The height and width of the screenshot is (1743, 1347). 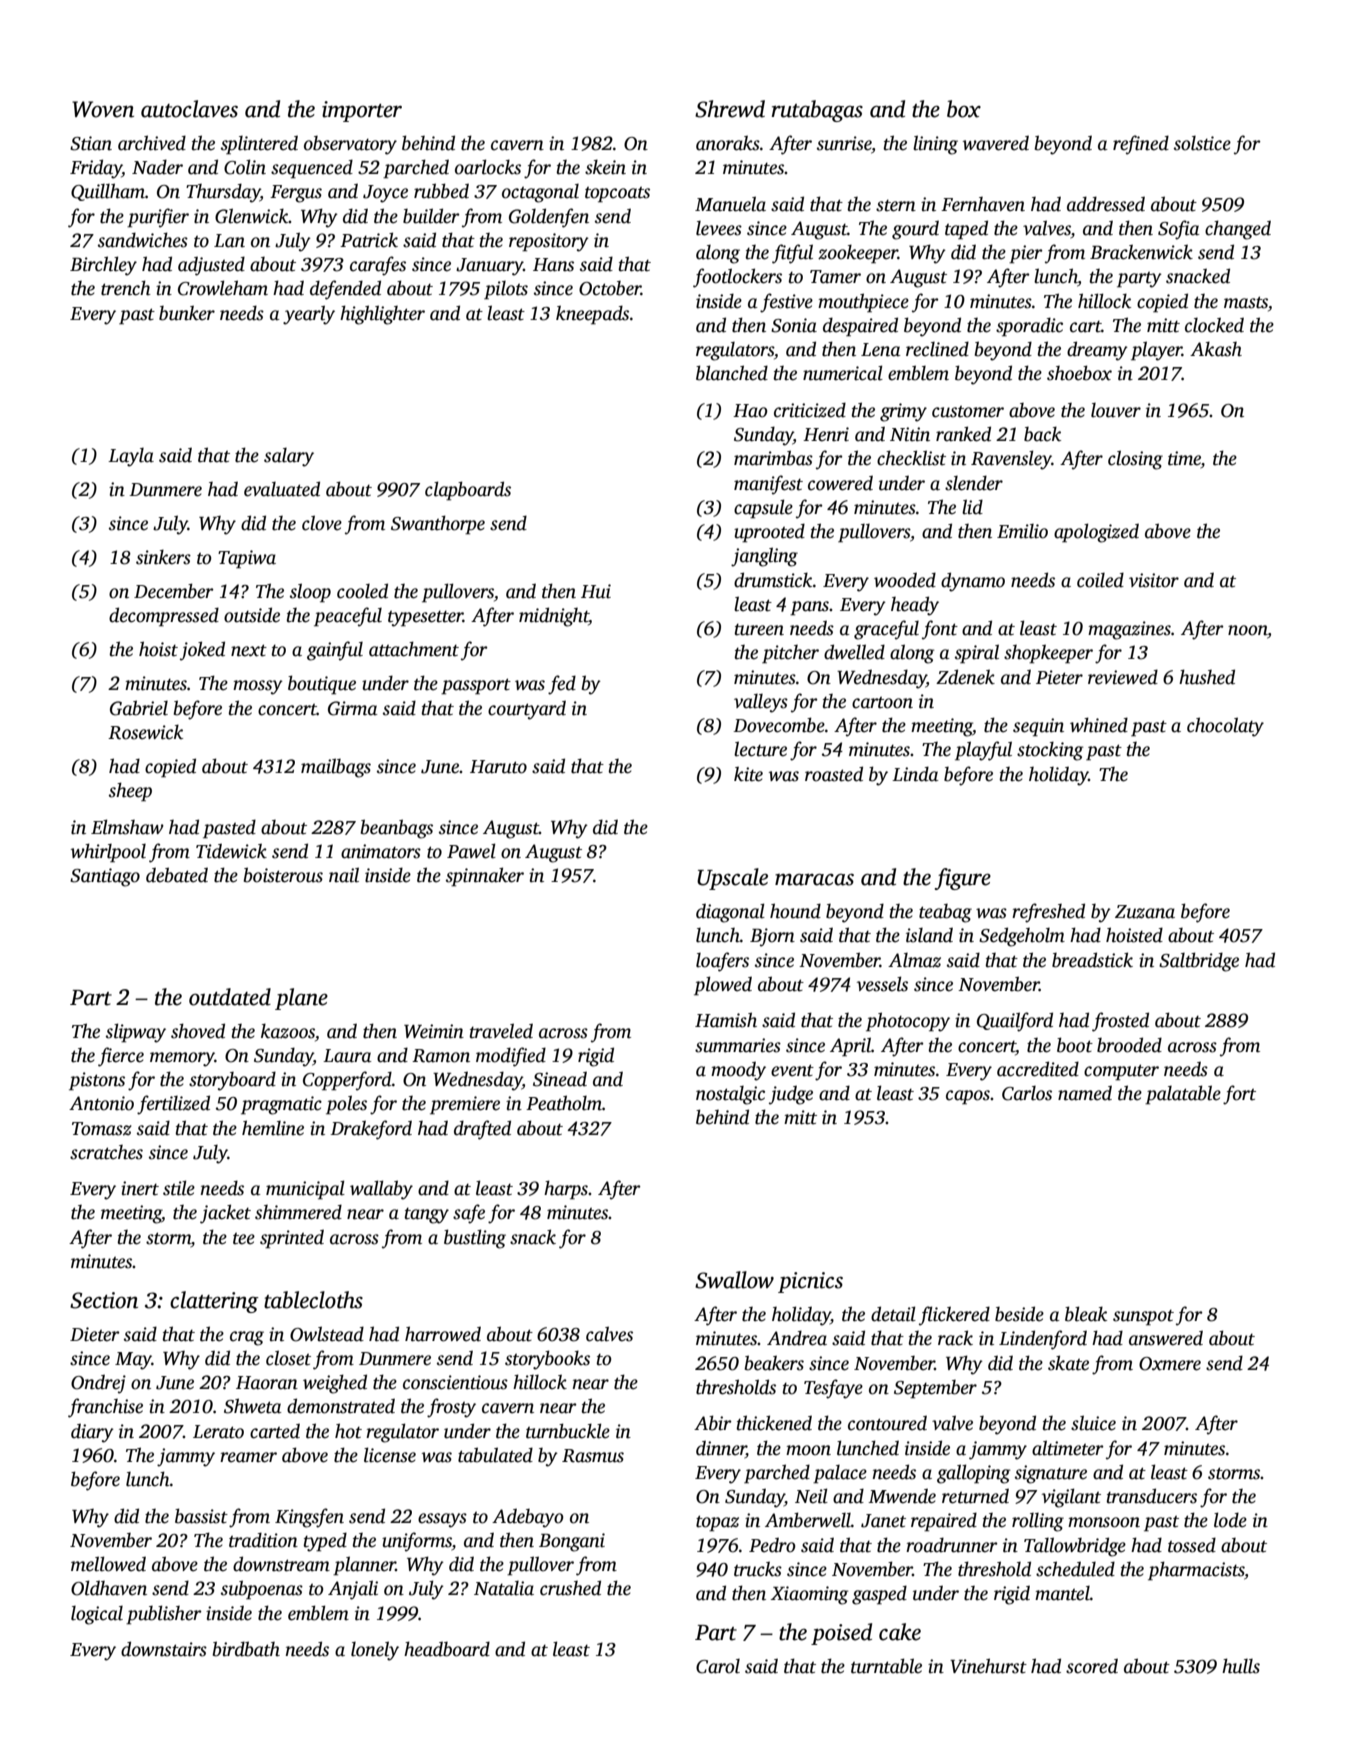 What do you see at coordinates (734, 1280) in the screenshot?
I see `Swallow` at bounding box center [734, 1280].
